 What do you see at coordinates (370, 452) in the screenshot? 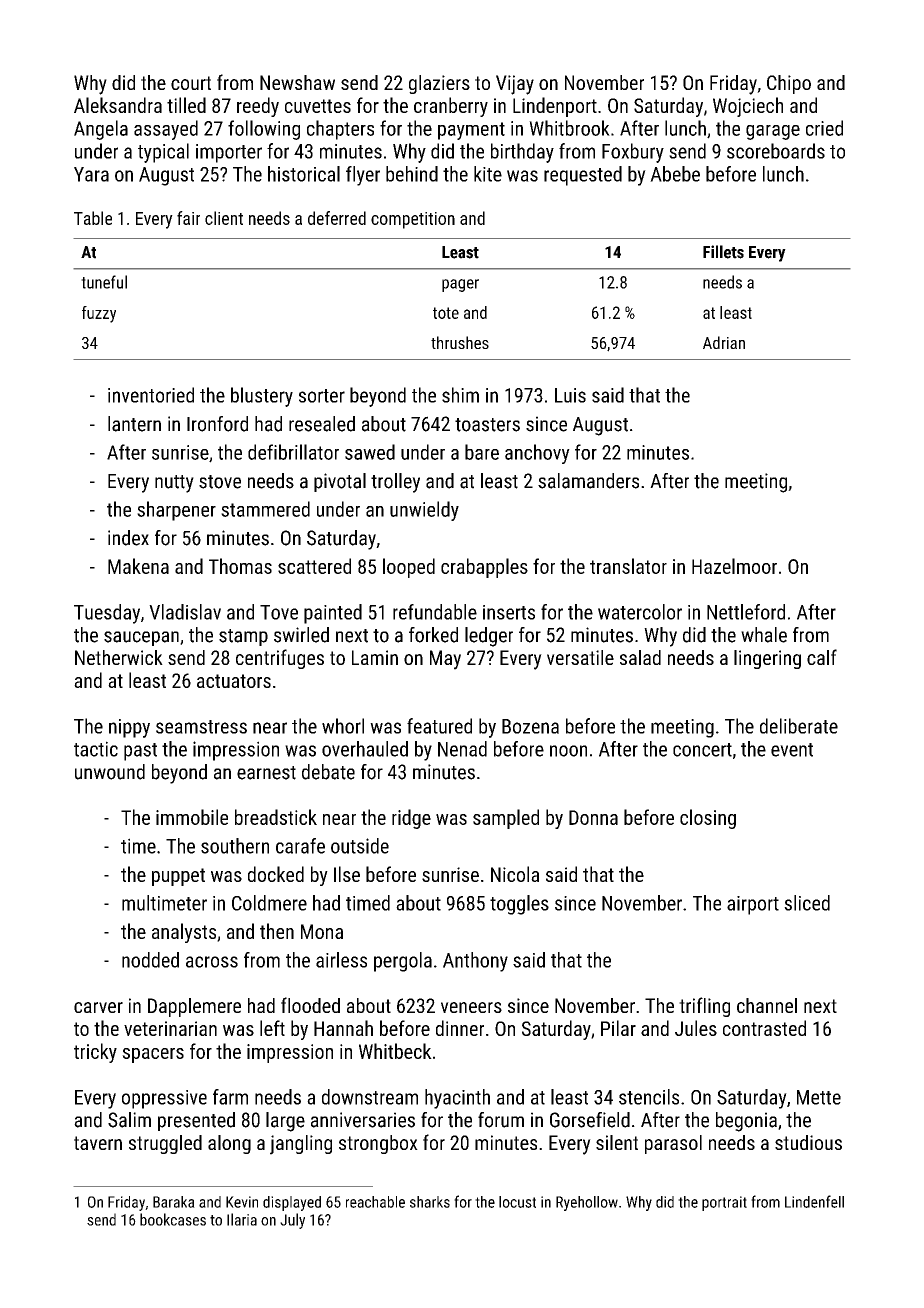
I see `sawed` at bounding box center [370, 452].
